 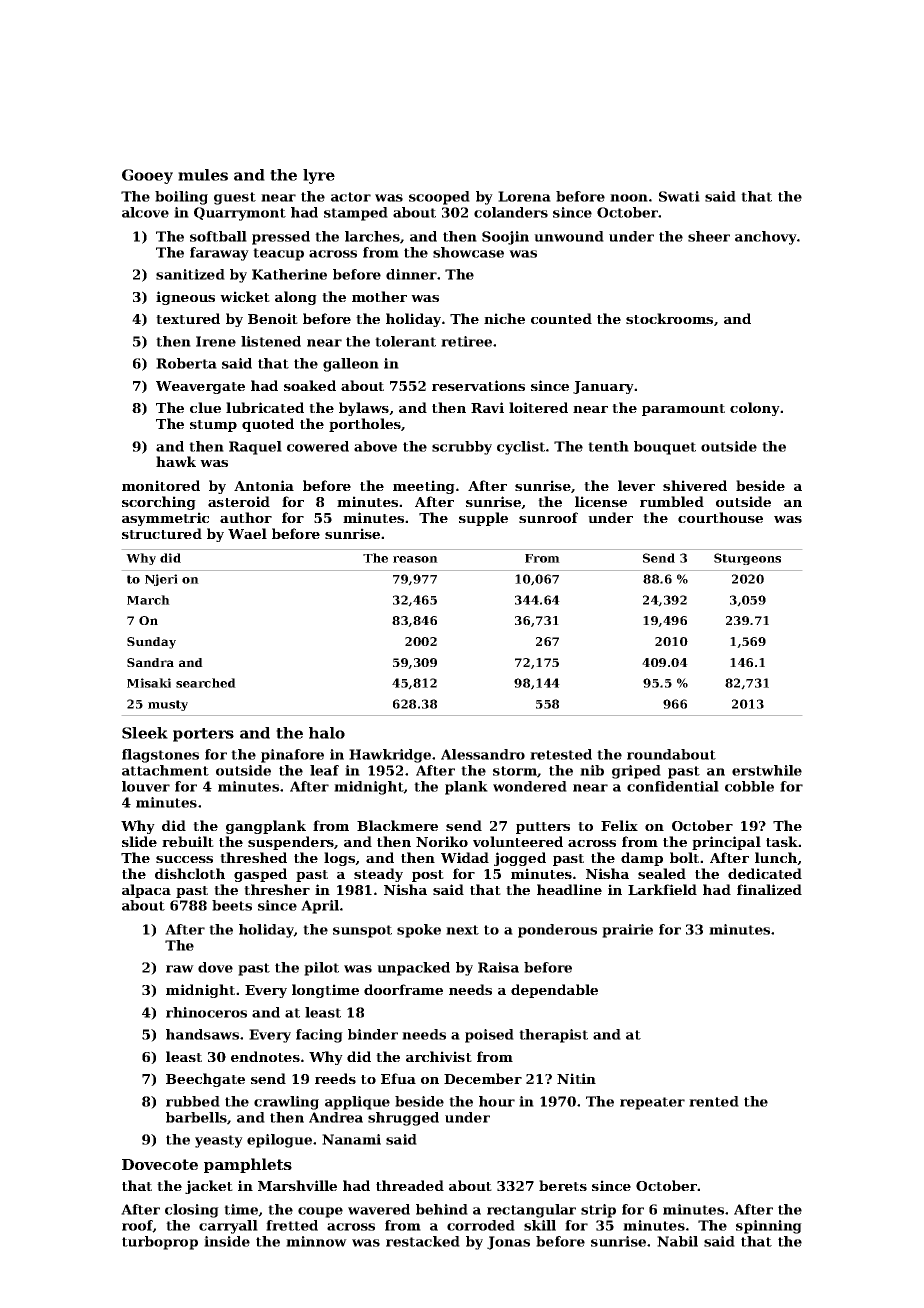 What do you see at coordinates (747, 559) in the page?
I see `Sturgeons` at bounding box center [747, 559].
